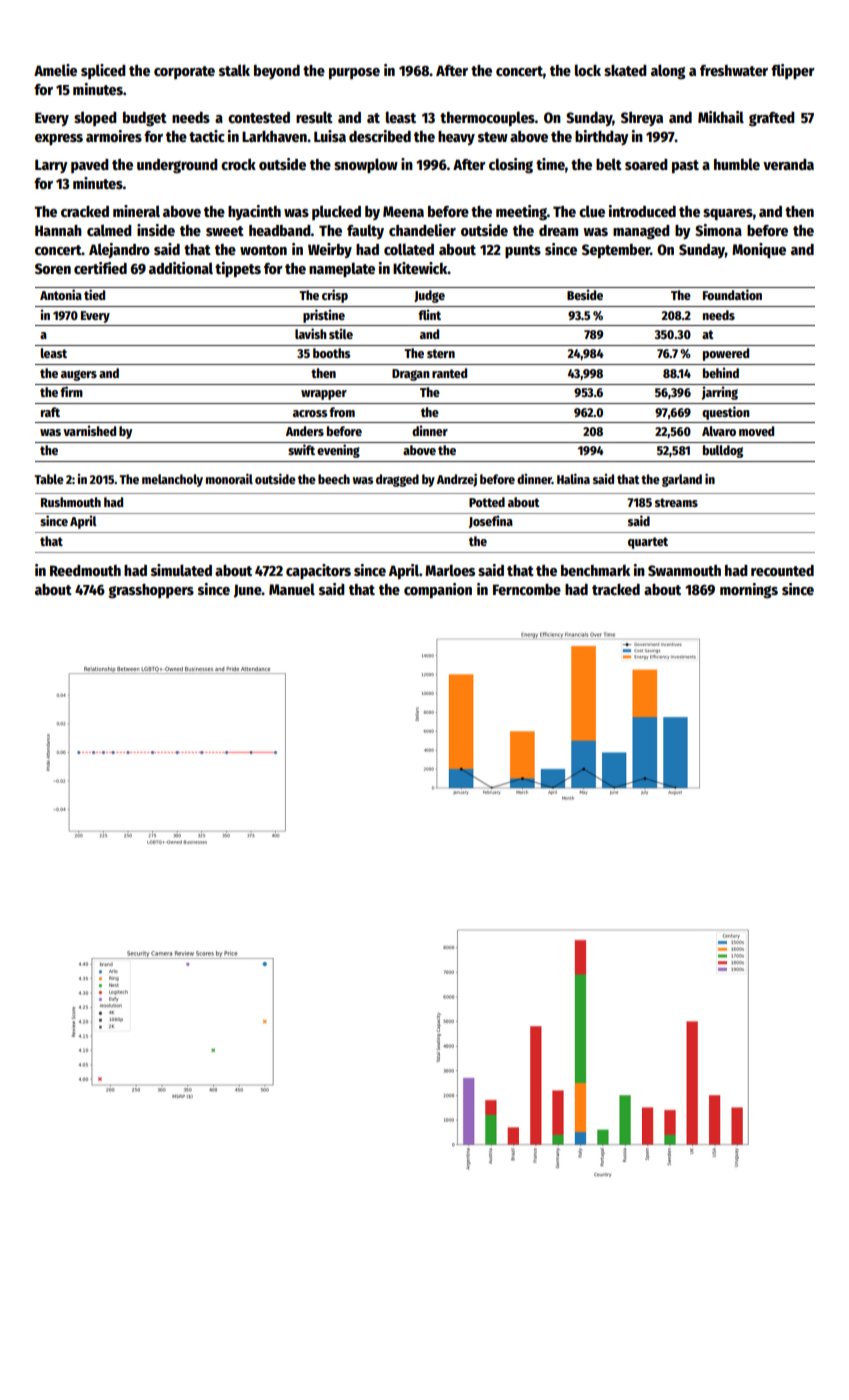  Describe the element at coordinates (793, 71) in the screenshot. I see `flipper` at that location.
